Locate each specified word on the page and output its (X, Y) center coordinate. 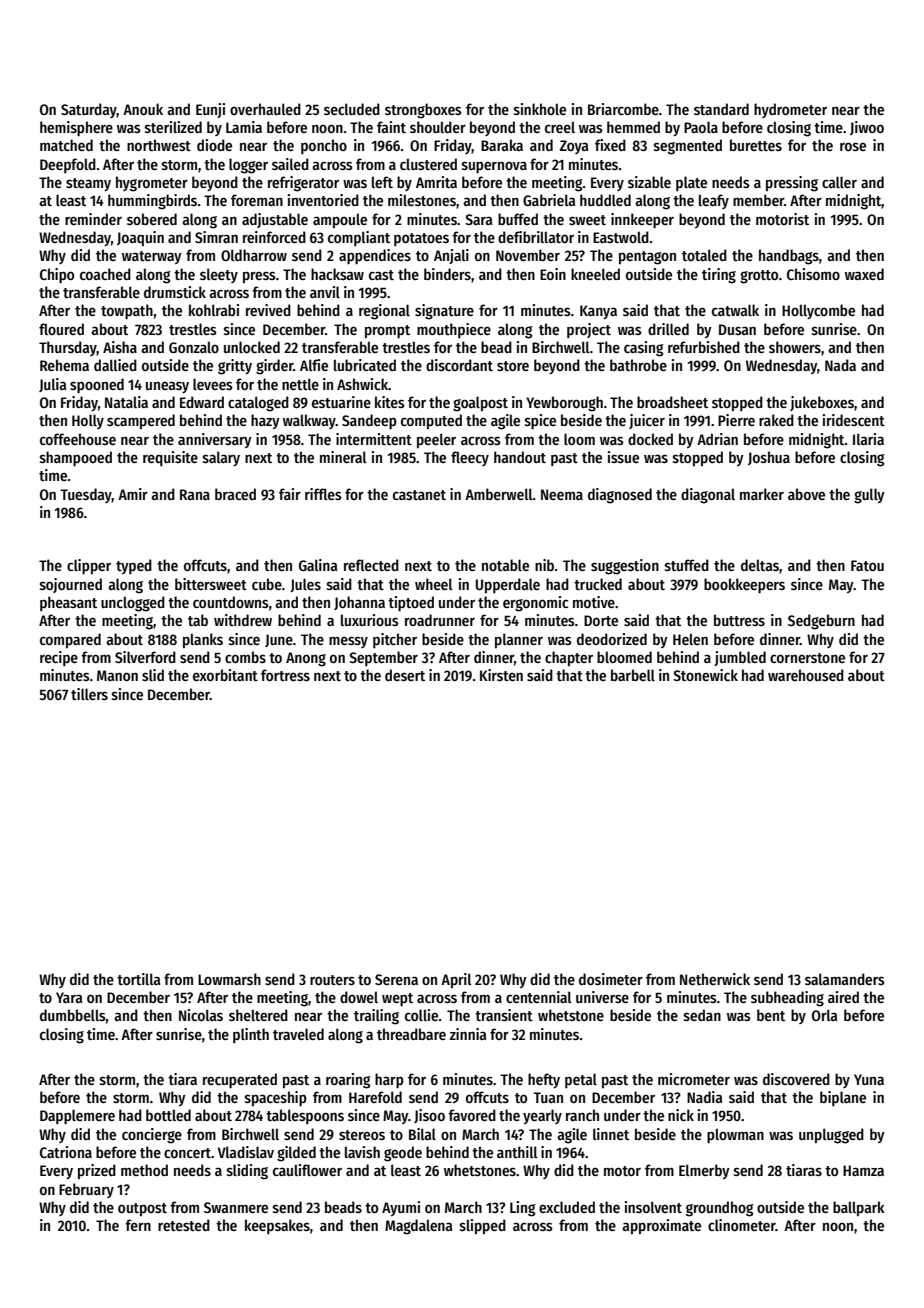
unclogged (133, 604)
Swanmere (236, 1207)
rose (853, 146)
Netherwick (715, 979)
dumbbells (73, 1015)
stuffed (687, 565)
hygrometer (152, 184)
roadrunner (440, 620)
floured (61, 329)
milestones (422, 200)
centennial (539, 997)
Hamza (863, 1170)
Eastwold (621, 237)
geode (403, 1154)
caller (839, 182)
